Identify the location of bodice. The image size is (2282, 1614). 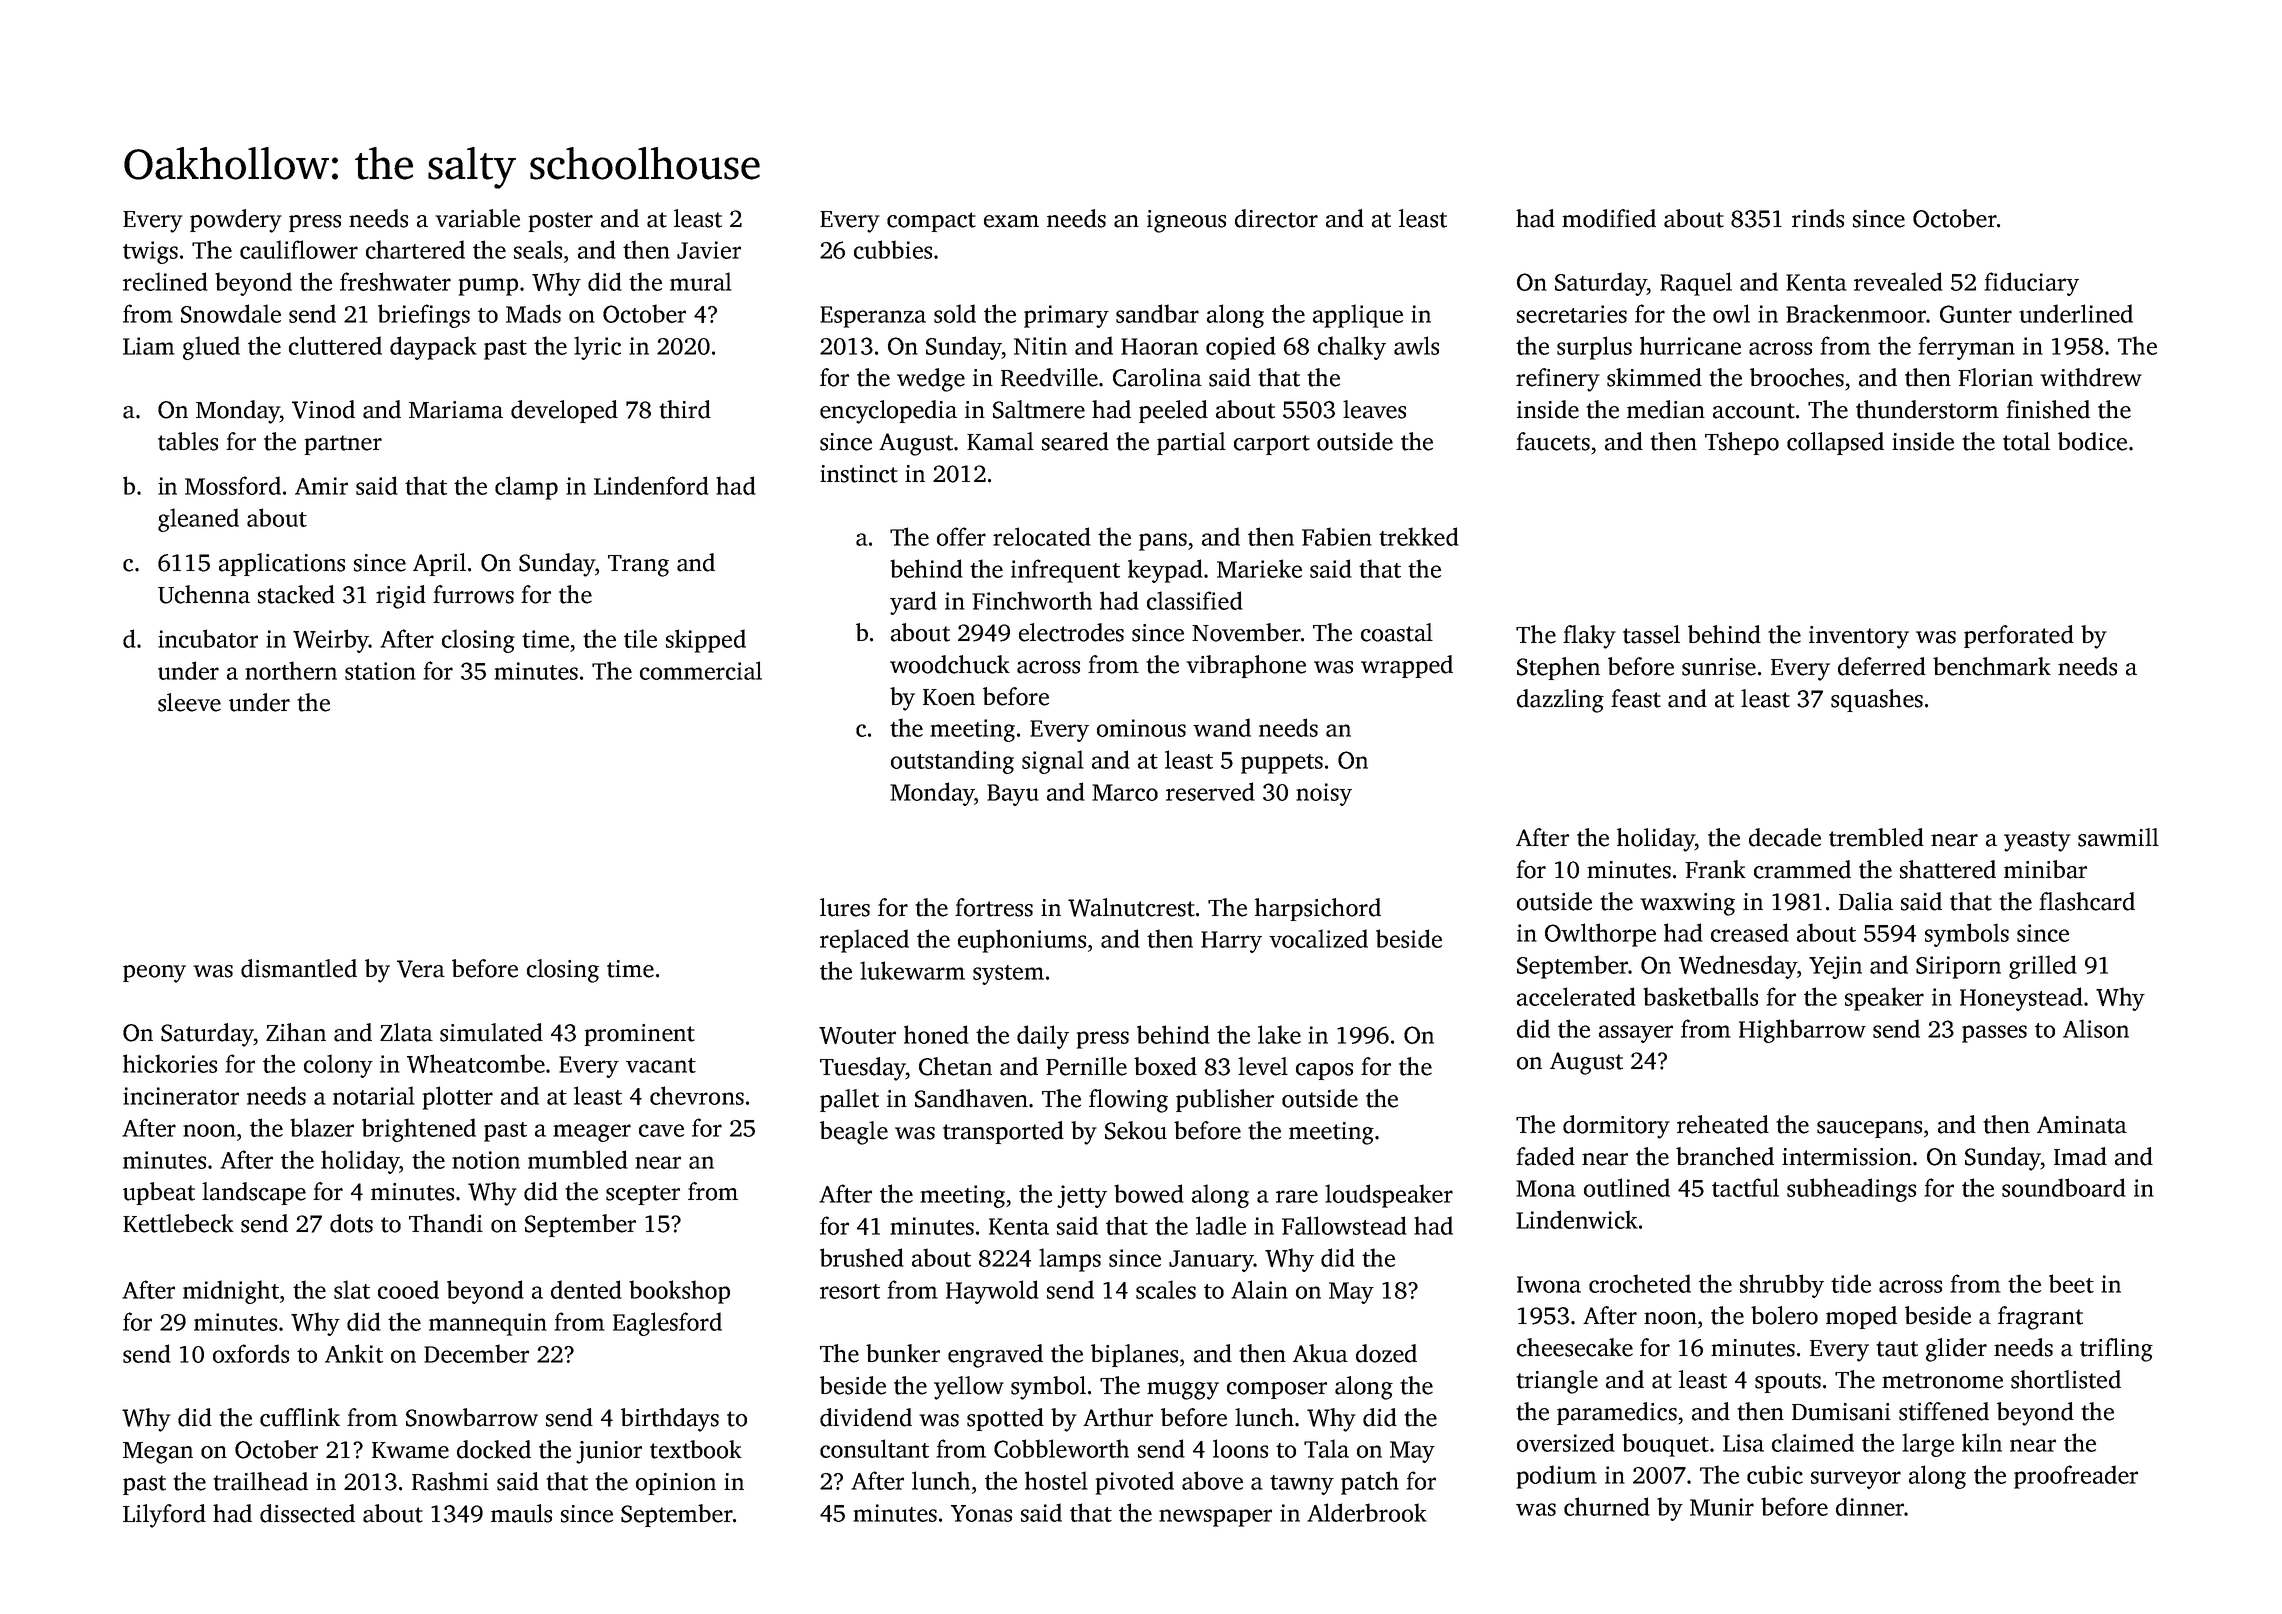
(2092, 441).
